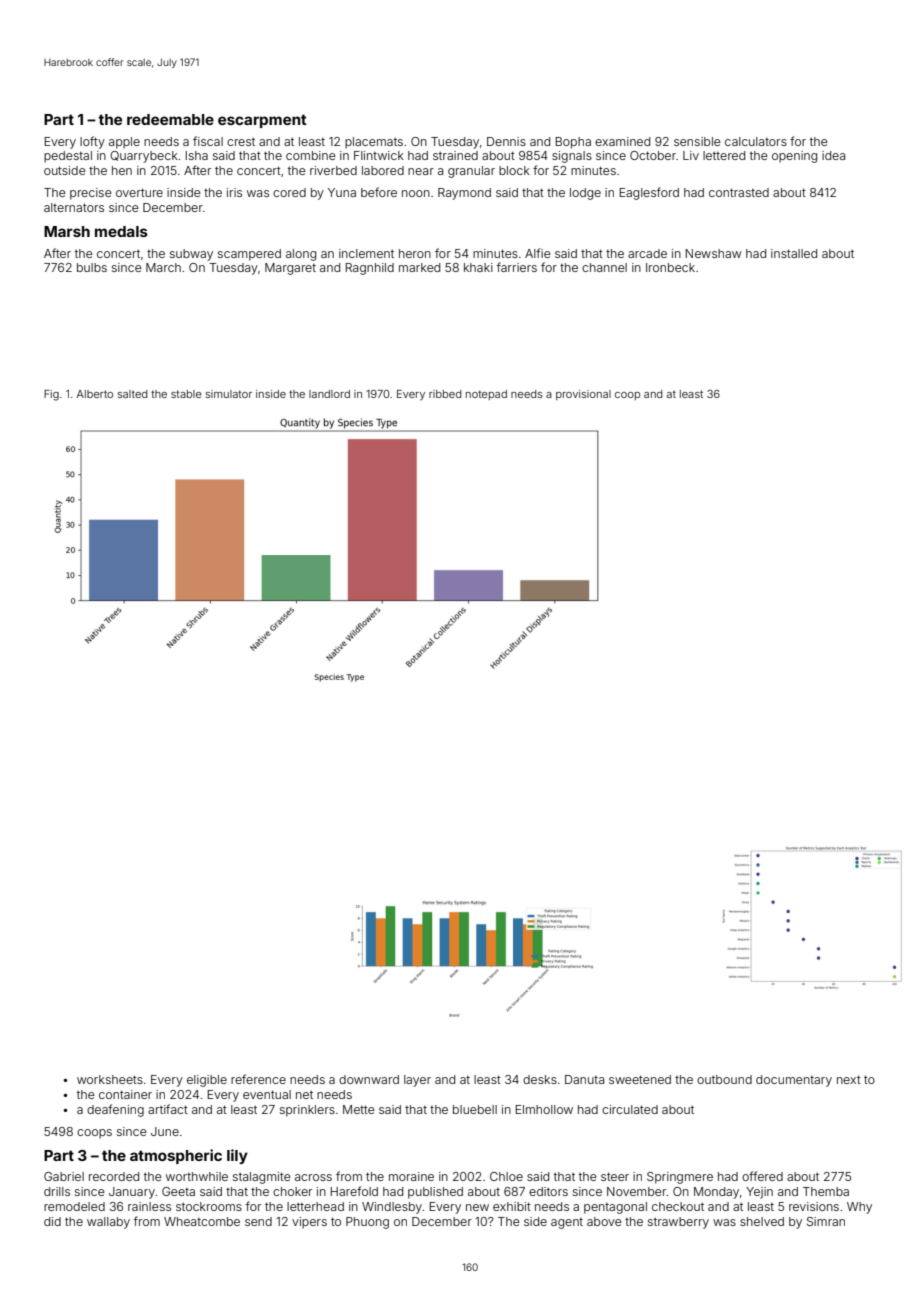  What do you see at coordinates (762, 1221) in the screenshot?
I see `shelved` at bounding box center [762, 1221].
